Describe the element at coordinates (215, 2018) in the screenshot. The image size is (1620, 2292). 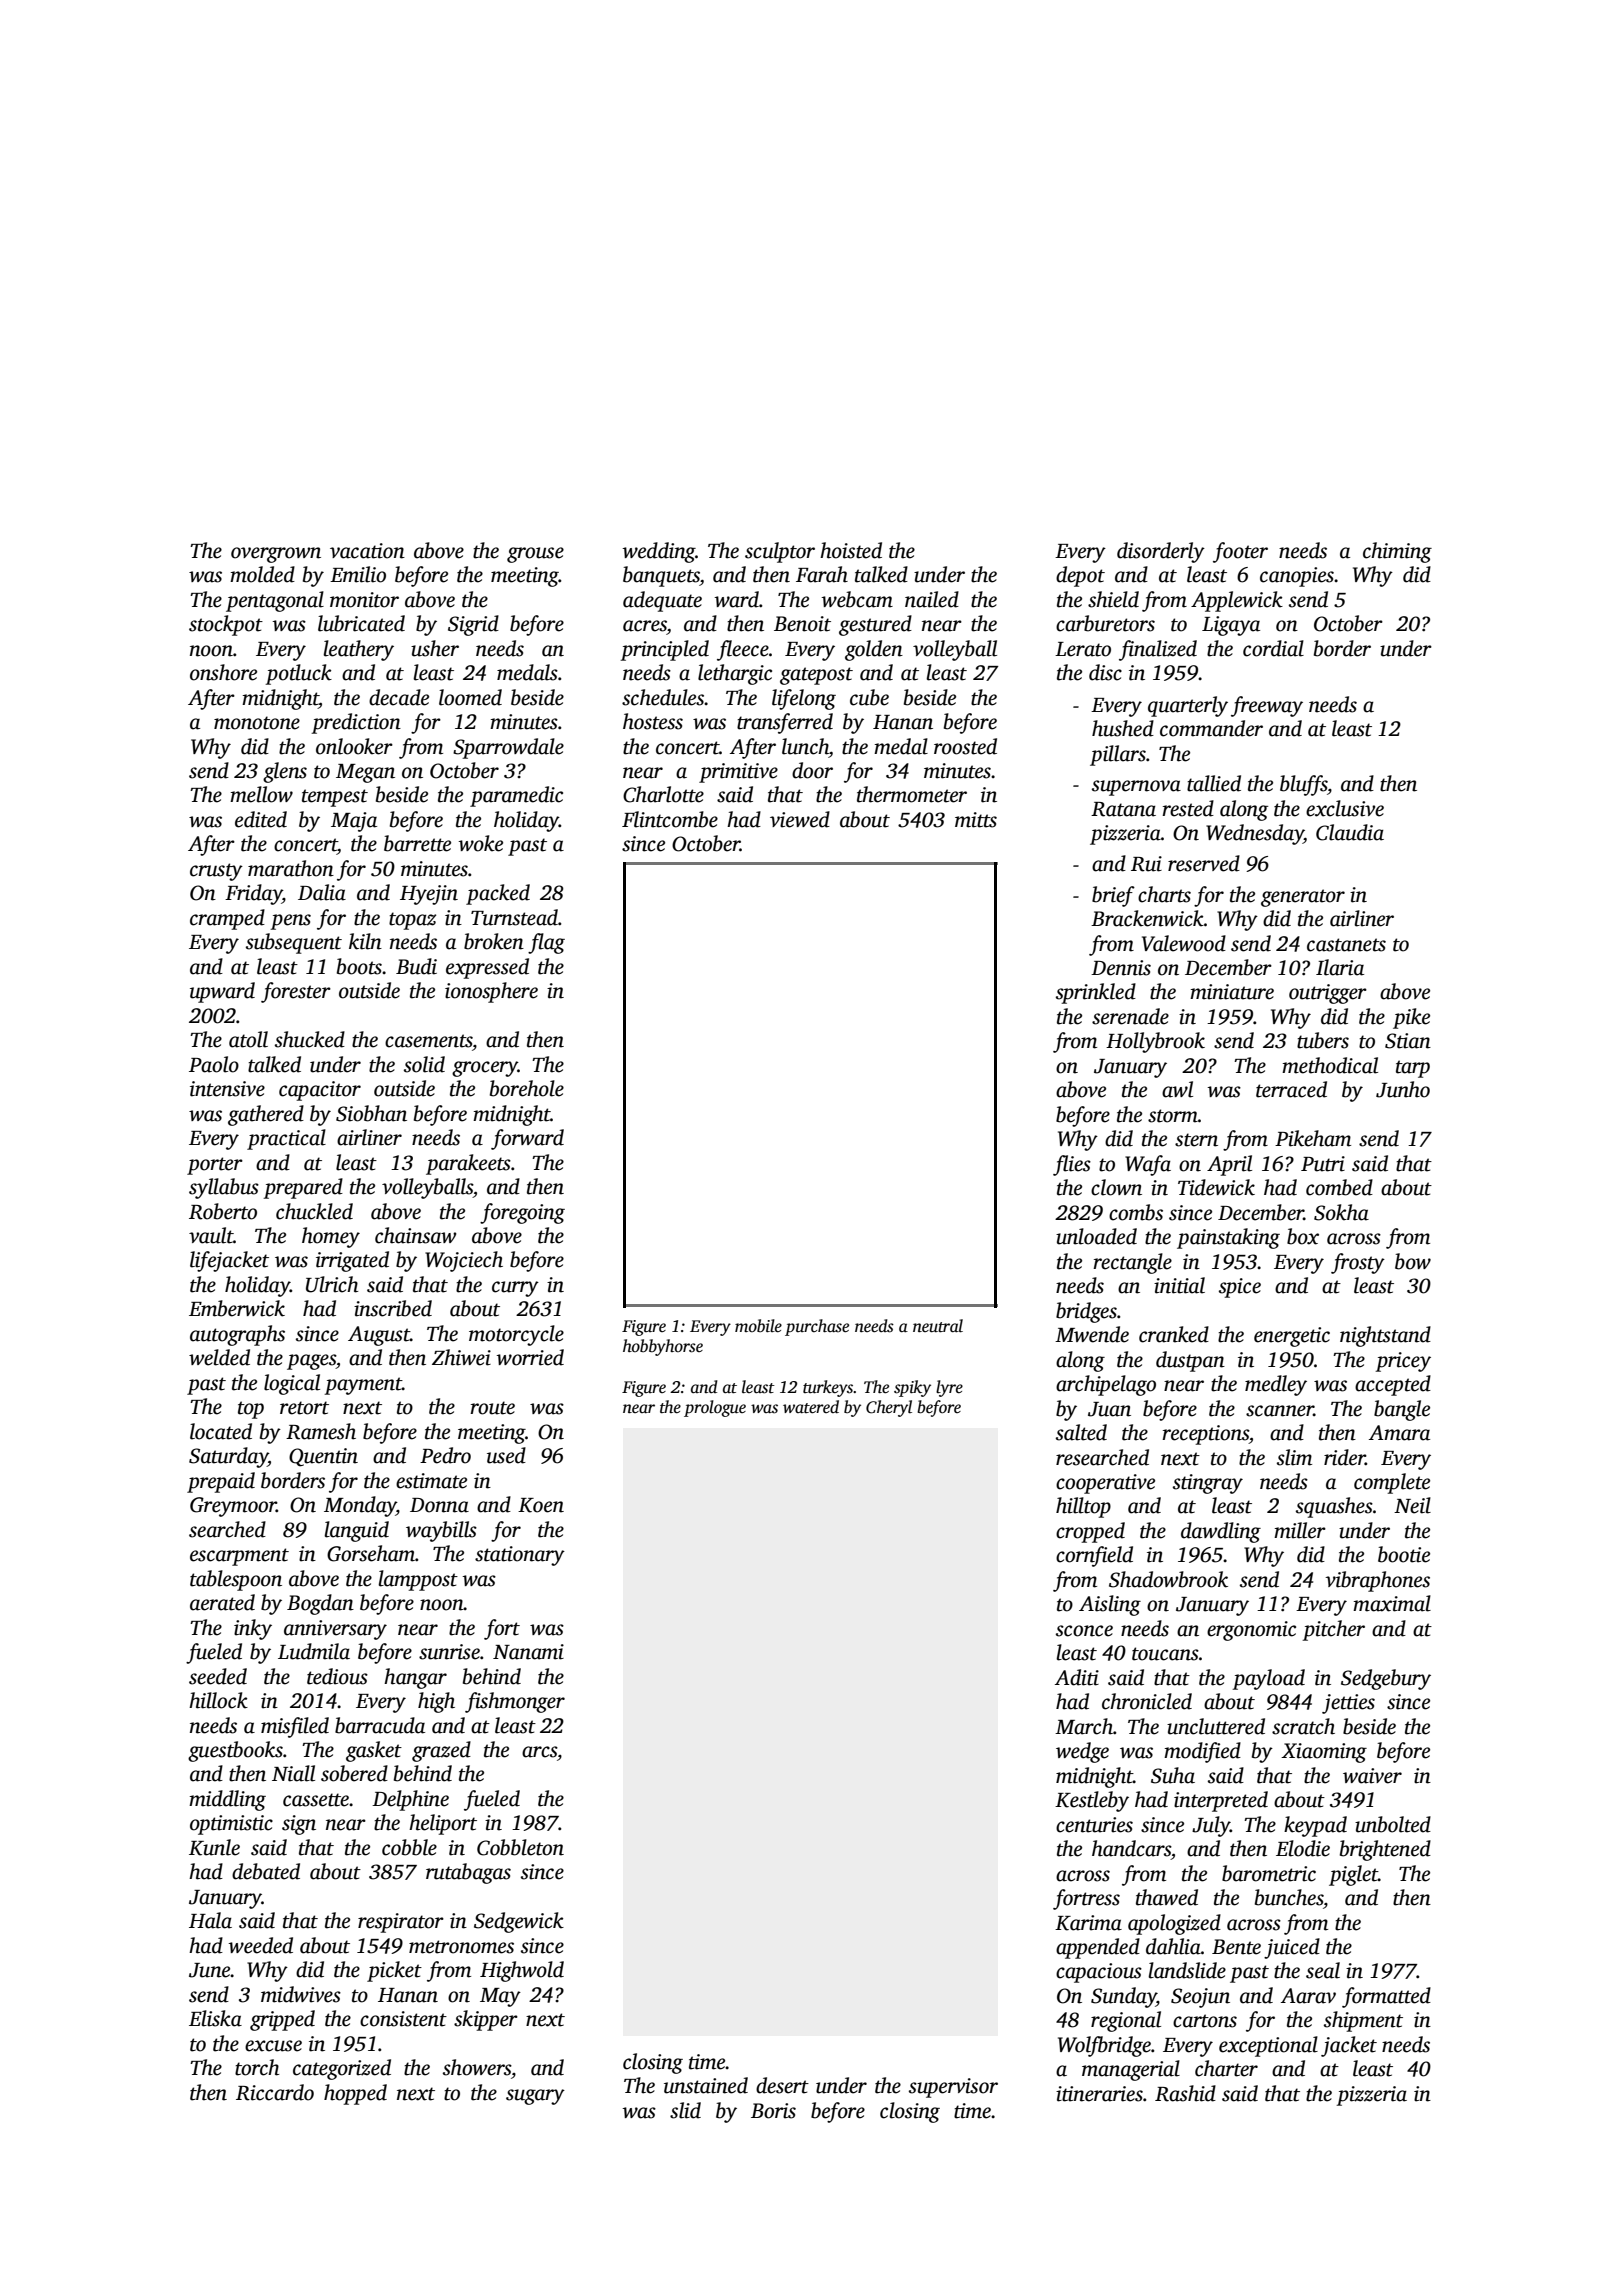
I see `Eliska` at that location.
